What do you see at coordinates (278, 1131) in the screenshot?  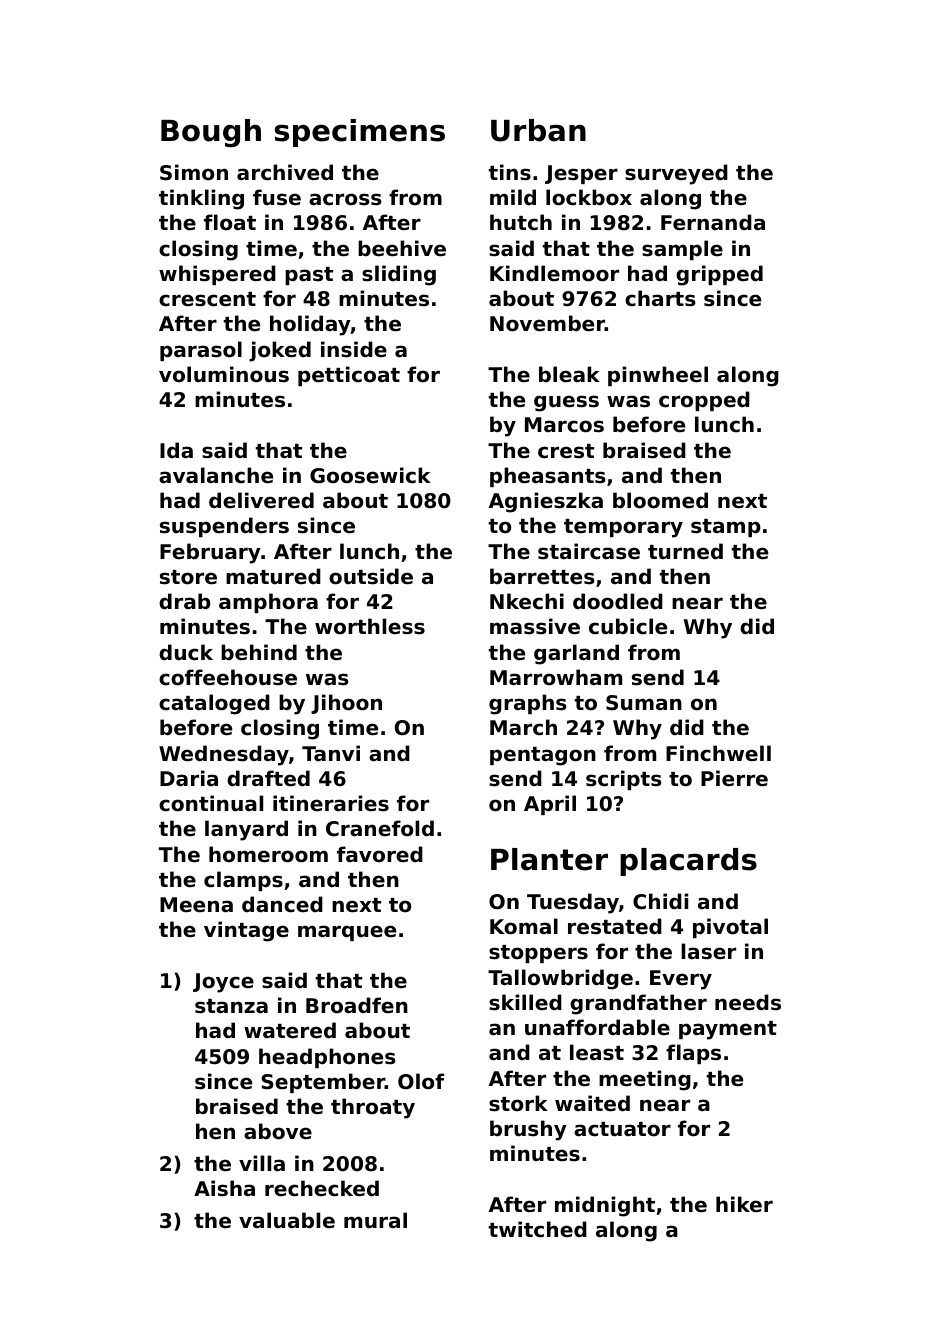 I see `above` at bounding box center [278, 1131].
